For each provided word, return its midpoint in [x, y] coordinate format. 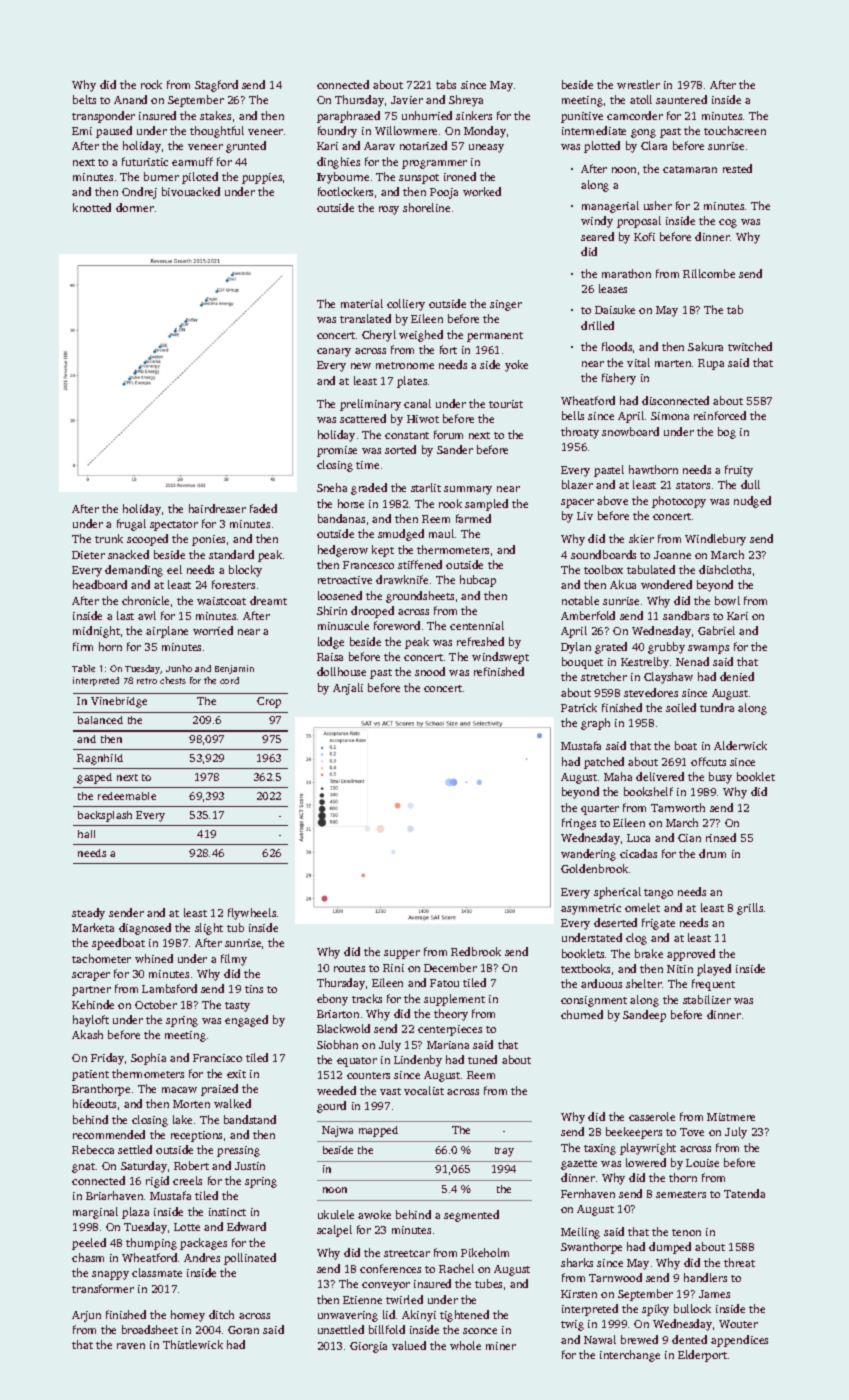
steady [88, 914]
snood [430, 671]
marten [673, 363]
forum [448, 434]
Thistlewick [193, 1344]
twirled [404, 1299]
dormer [135, 207]
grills [750, 909]
